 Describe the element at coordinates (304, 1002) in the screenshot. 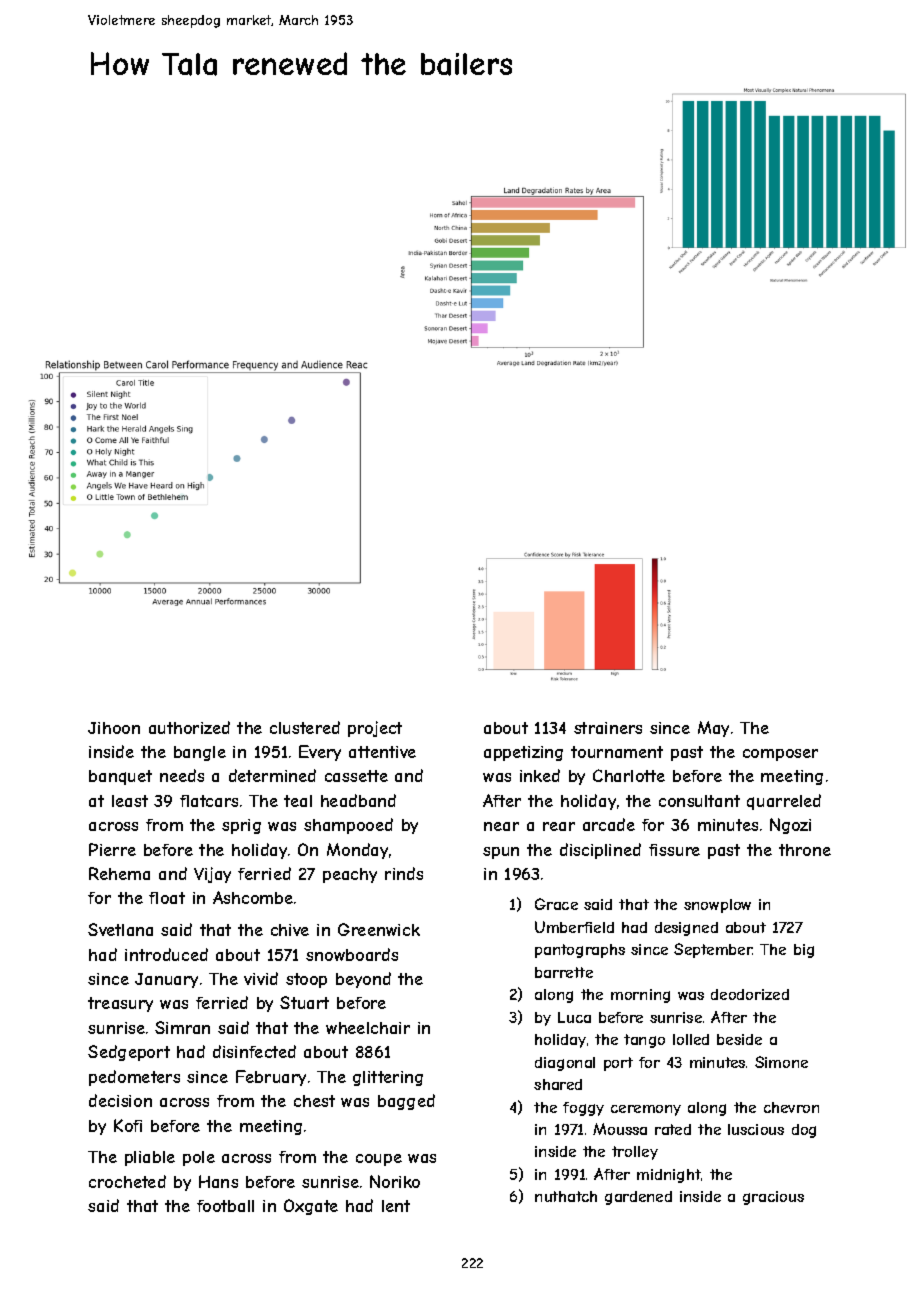

I see `Stuart` at that location.
